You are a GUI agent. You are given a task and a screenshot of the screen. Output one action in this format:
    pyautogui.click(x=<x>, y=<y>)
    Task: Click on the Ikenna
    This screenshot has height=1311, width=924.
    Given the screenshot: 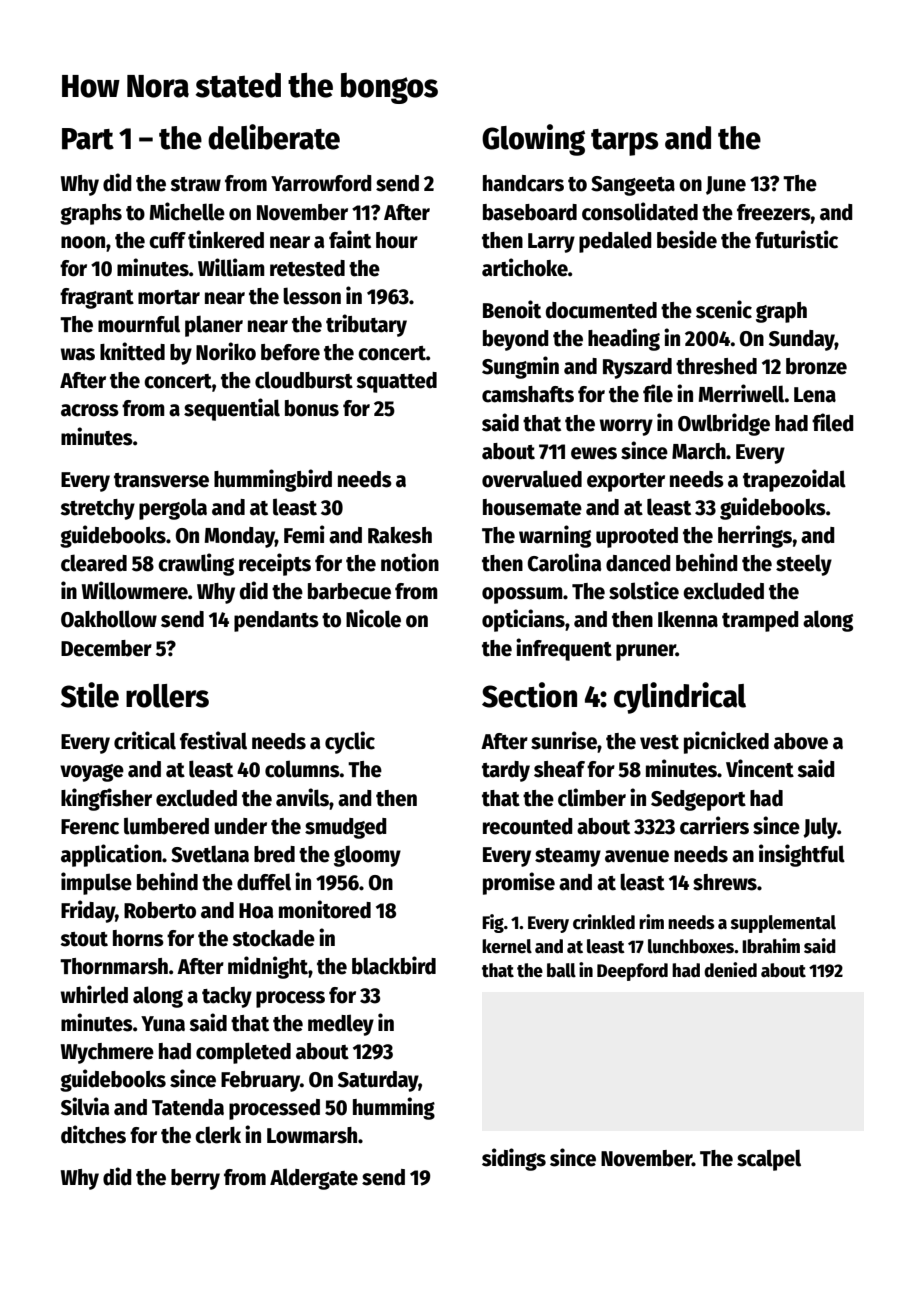 What is the action you would take?
    pyautogui.click(x=688, y=619)
